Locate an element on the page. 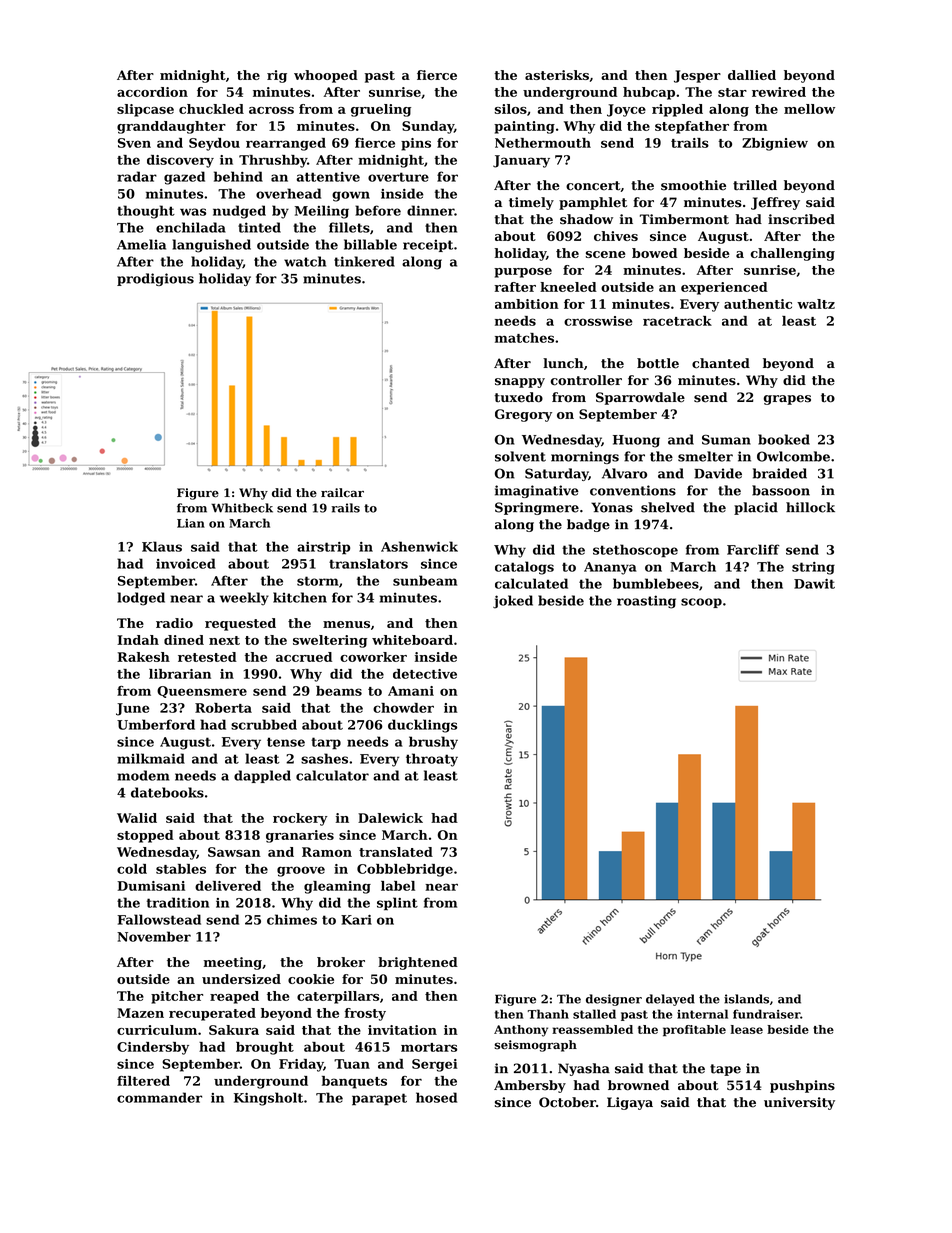  broker is located at coordinates (341, 962).
